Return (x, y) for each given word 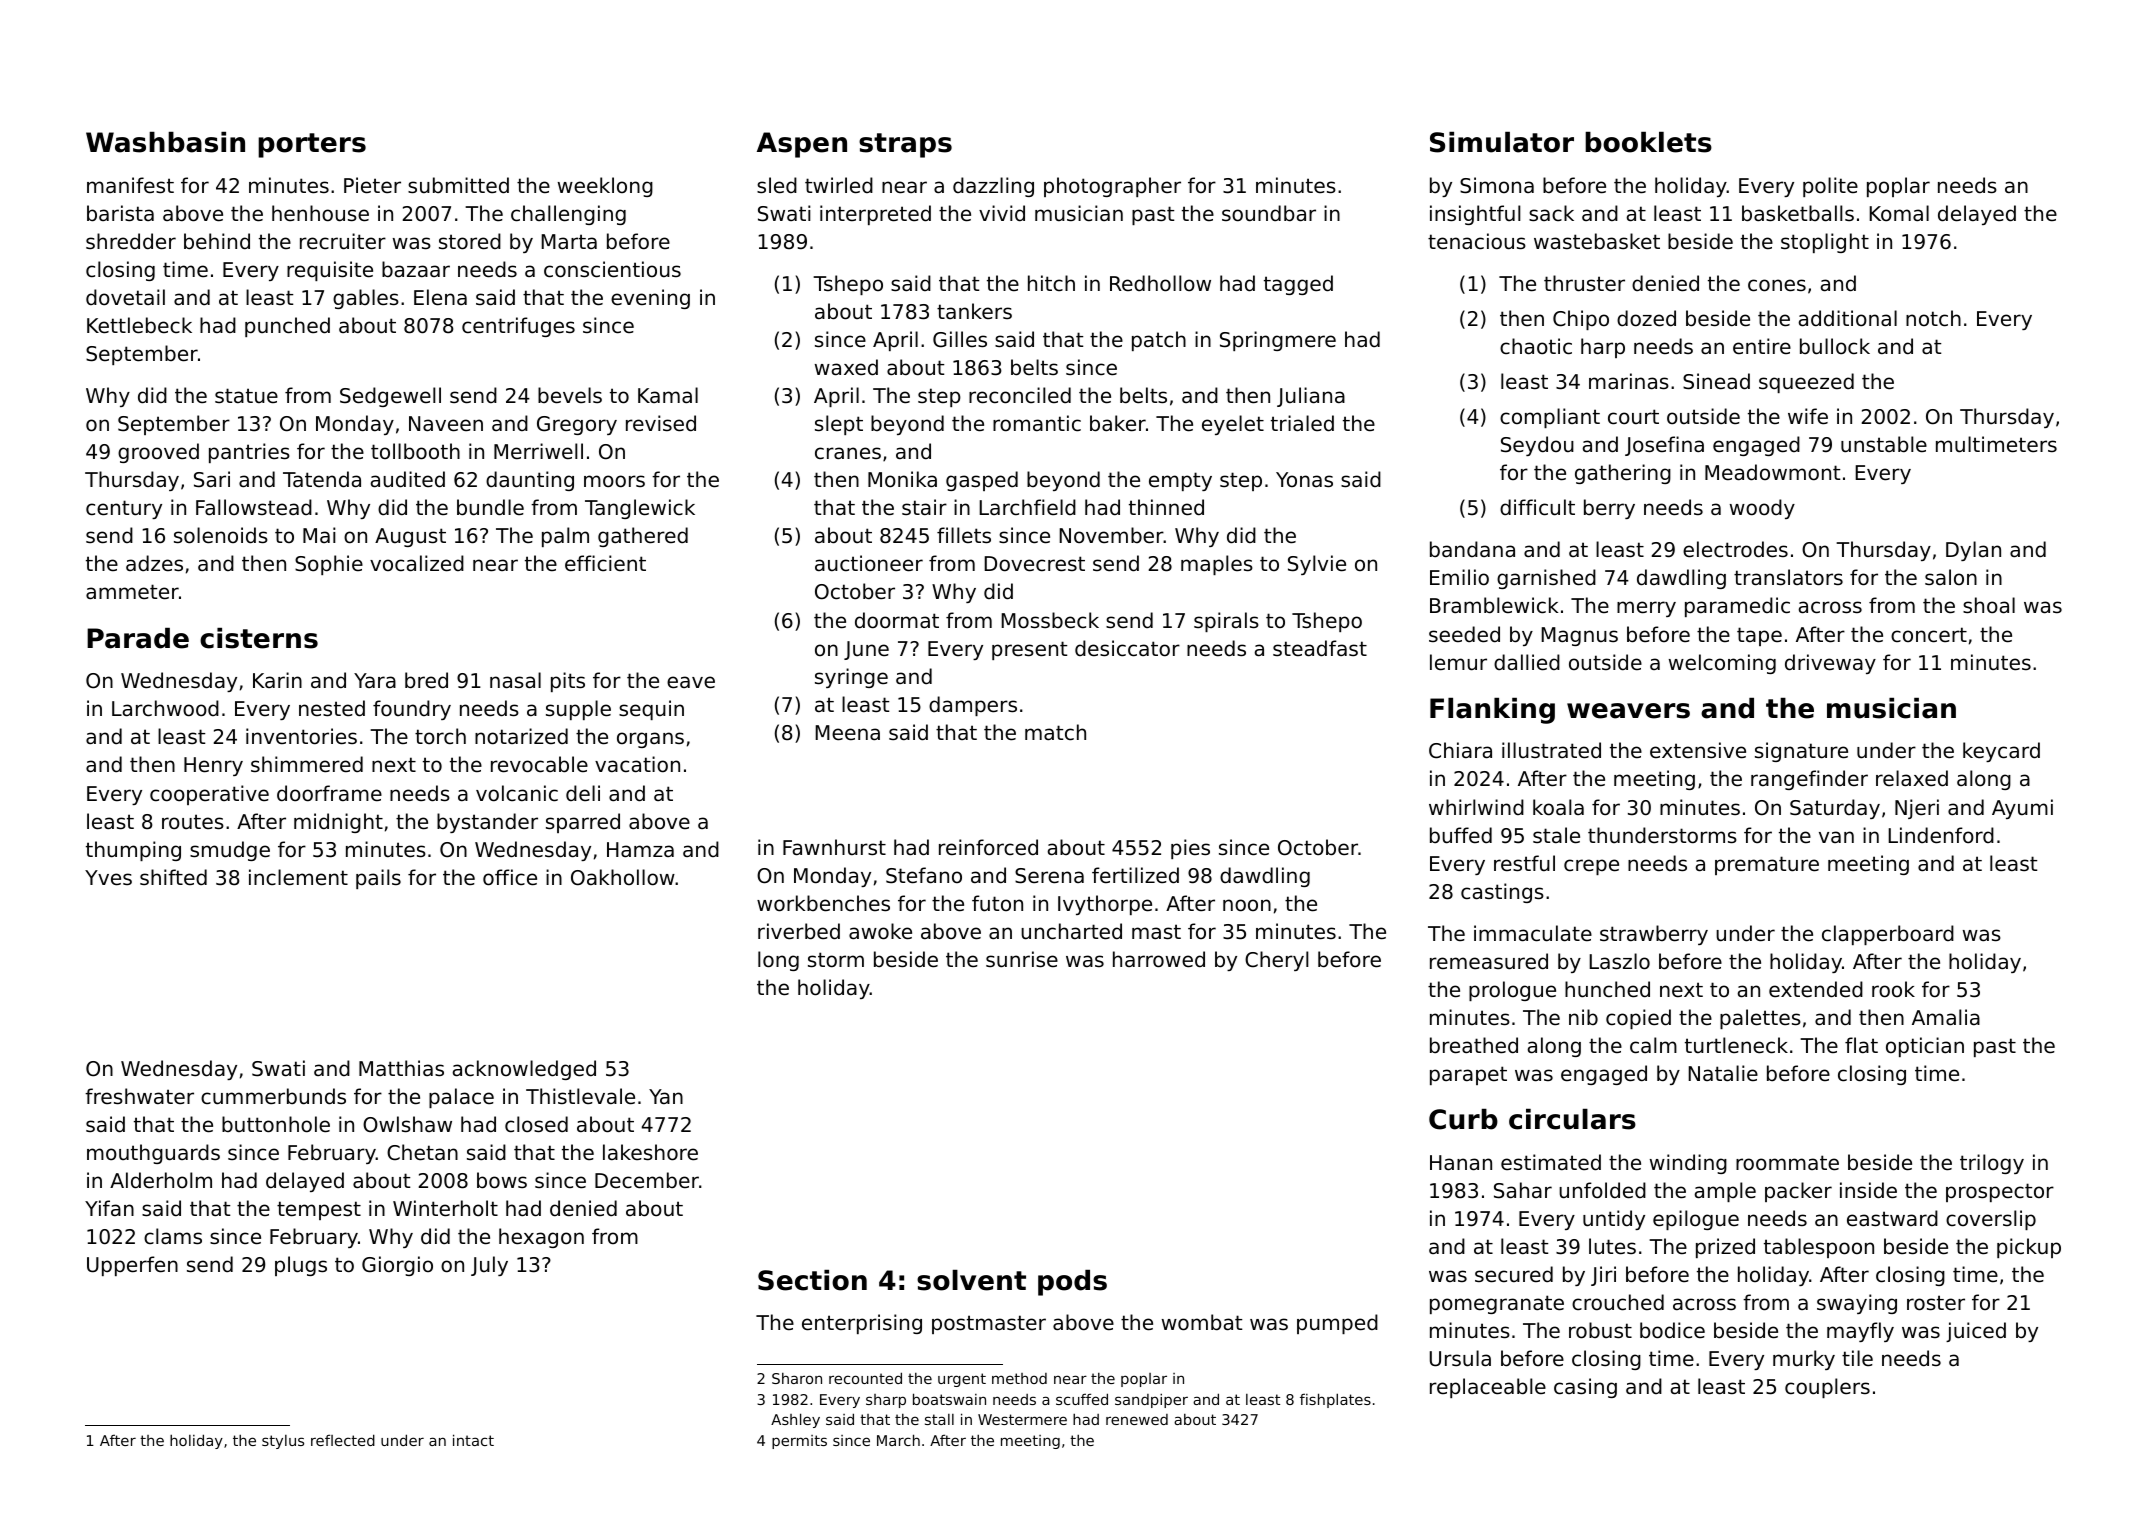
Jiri (1603, 1276)
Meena (847, 733)
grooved (158, 453)
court (1633, 417)
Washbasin (165, 142)
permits (799, 1442)
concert (1929, 635)
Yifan (109, 1208)
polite (1830, 187)
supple (578, 710)
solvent (971, 1280)
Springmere (1278, 341)
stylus (283, 1442)
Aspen (802, 145)
